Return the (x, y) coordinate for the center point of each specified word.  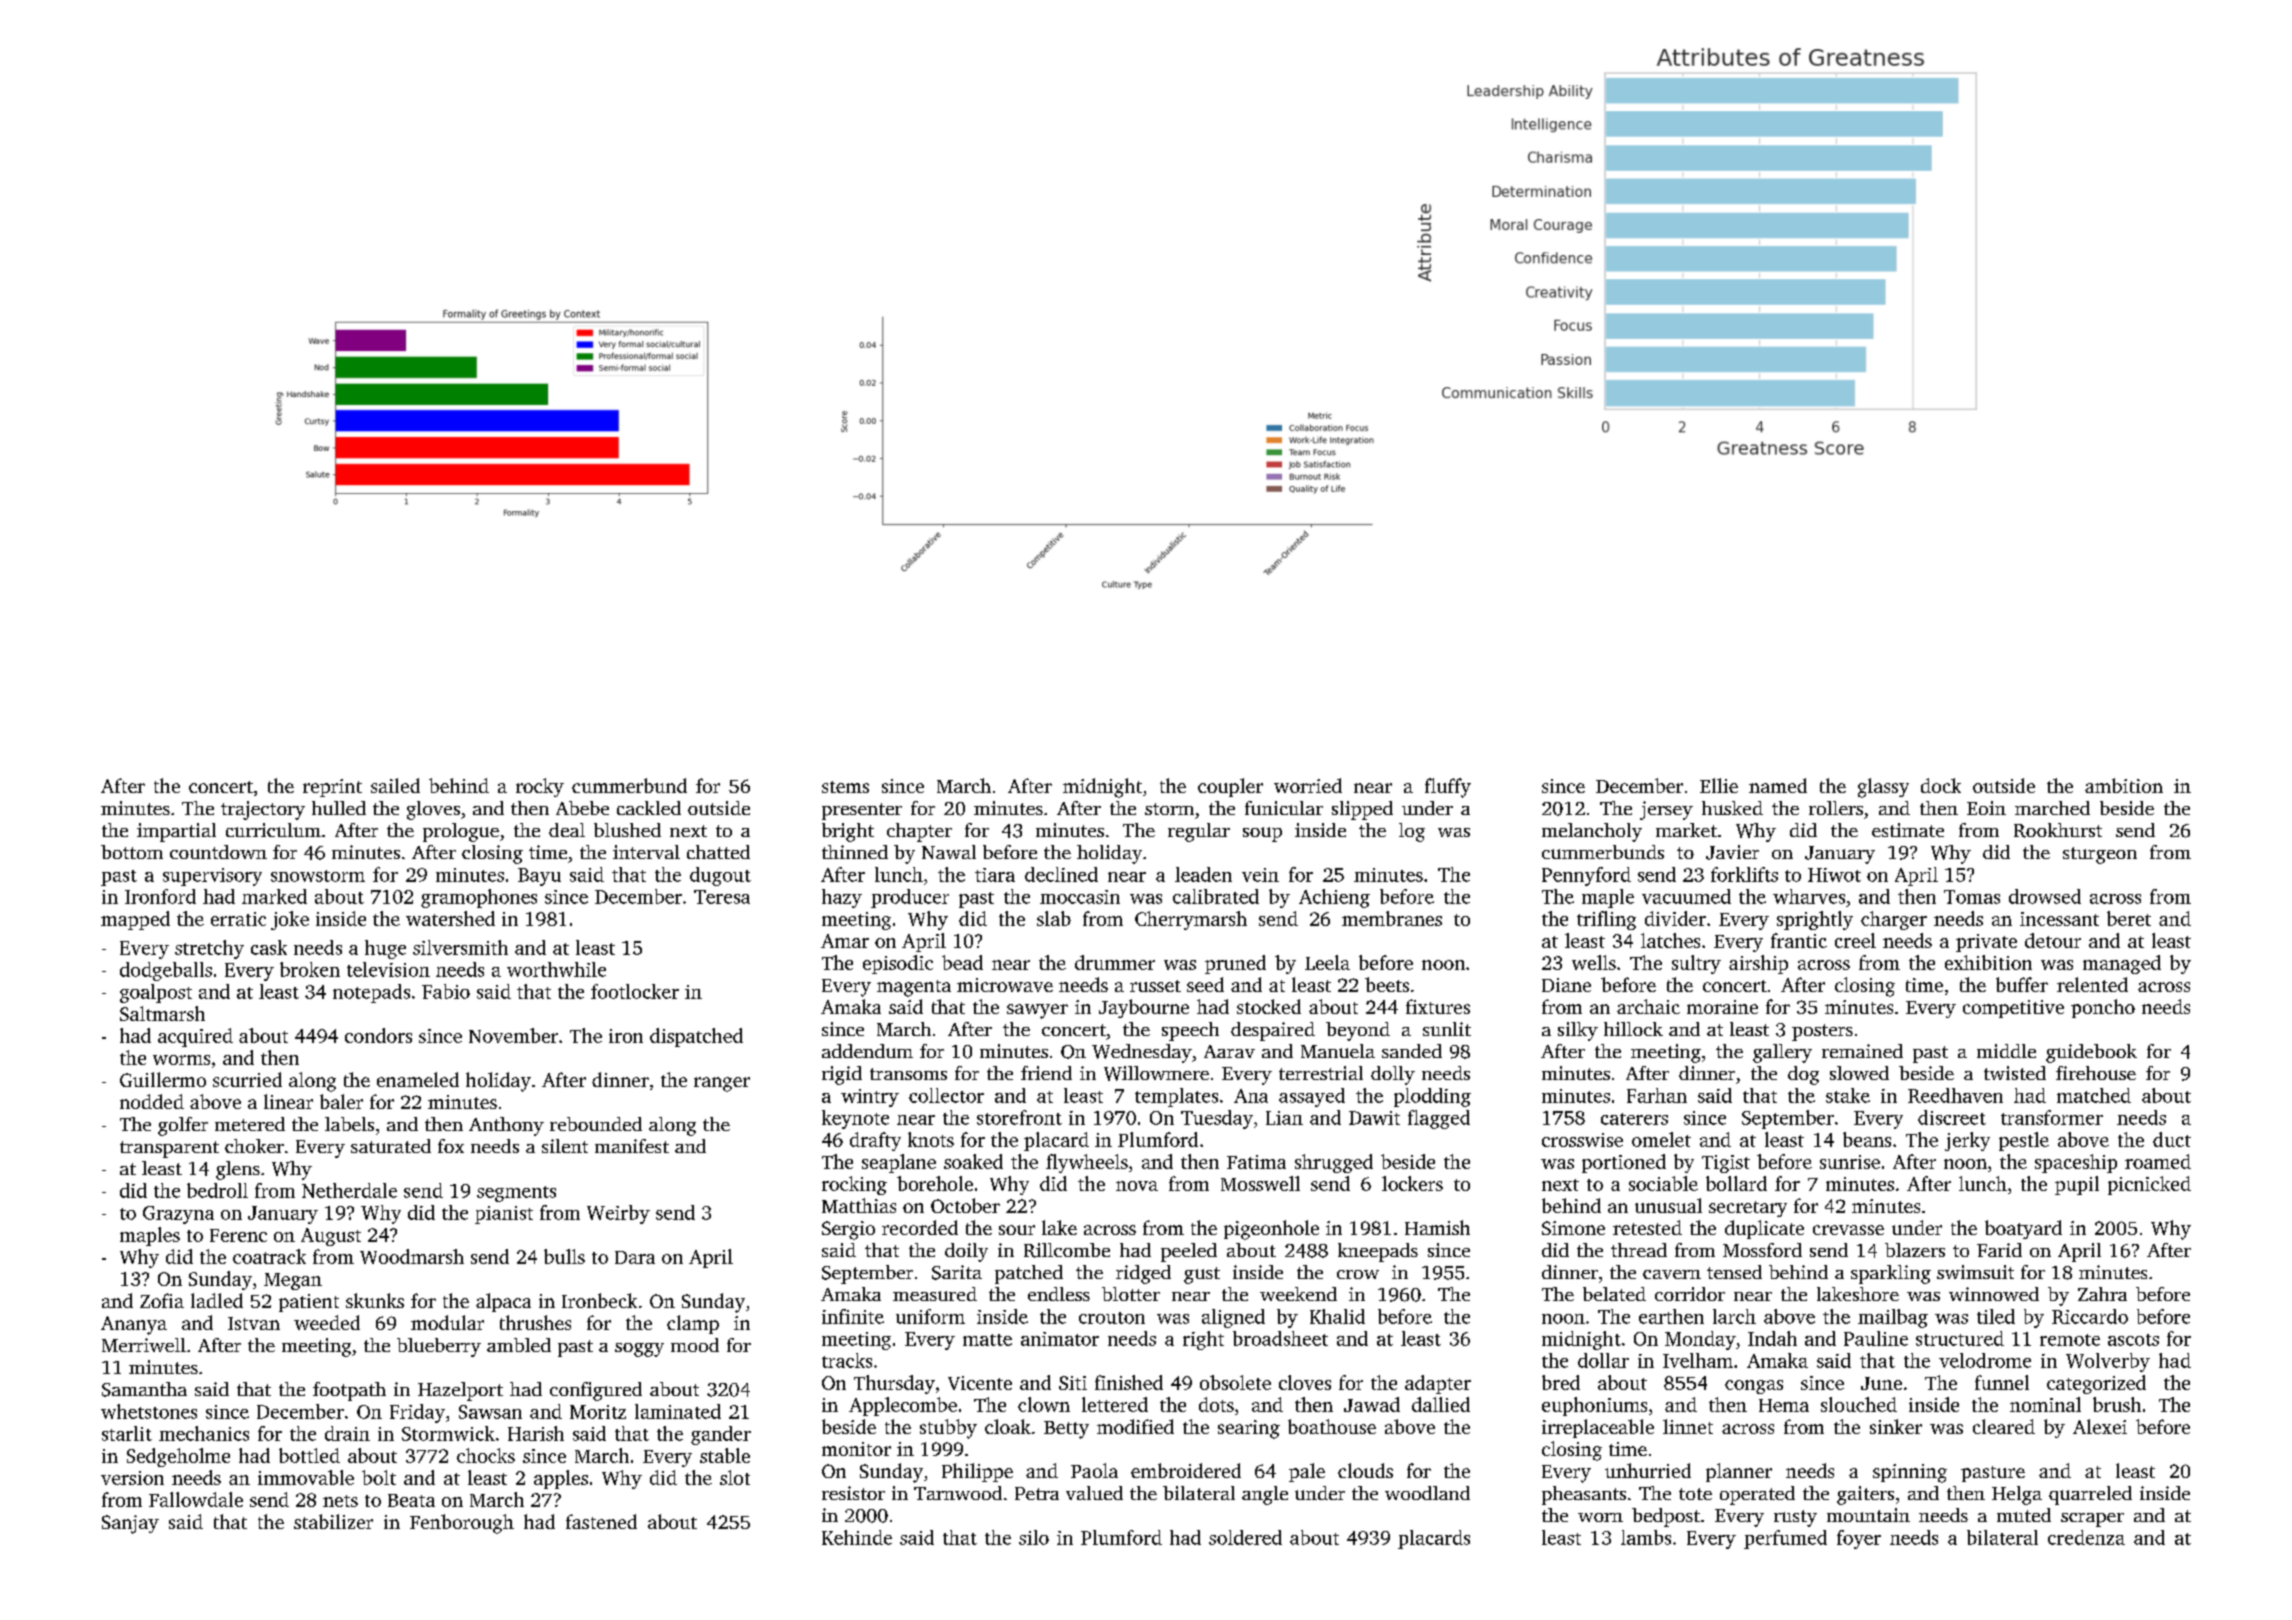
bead (962, 962)
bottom (132, 852)
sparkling (1891, 1274)
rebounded (596, 1124)
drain (347, 1433)
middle (2006, 1051)
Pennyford (1586, 876)
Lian (1284, 1118)
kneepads (1378, 1252)
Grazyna (178, 1215)
